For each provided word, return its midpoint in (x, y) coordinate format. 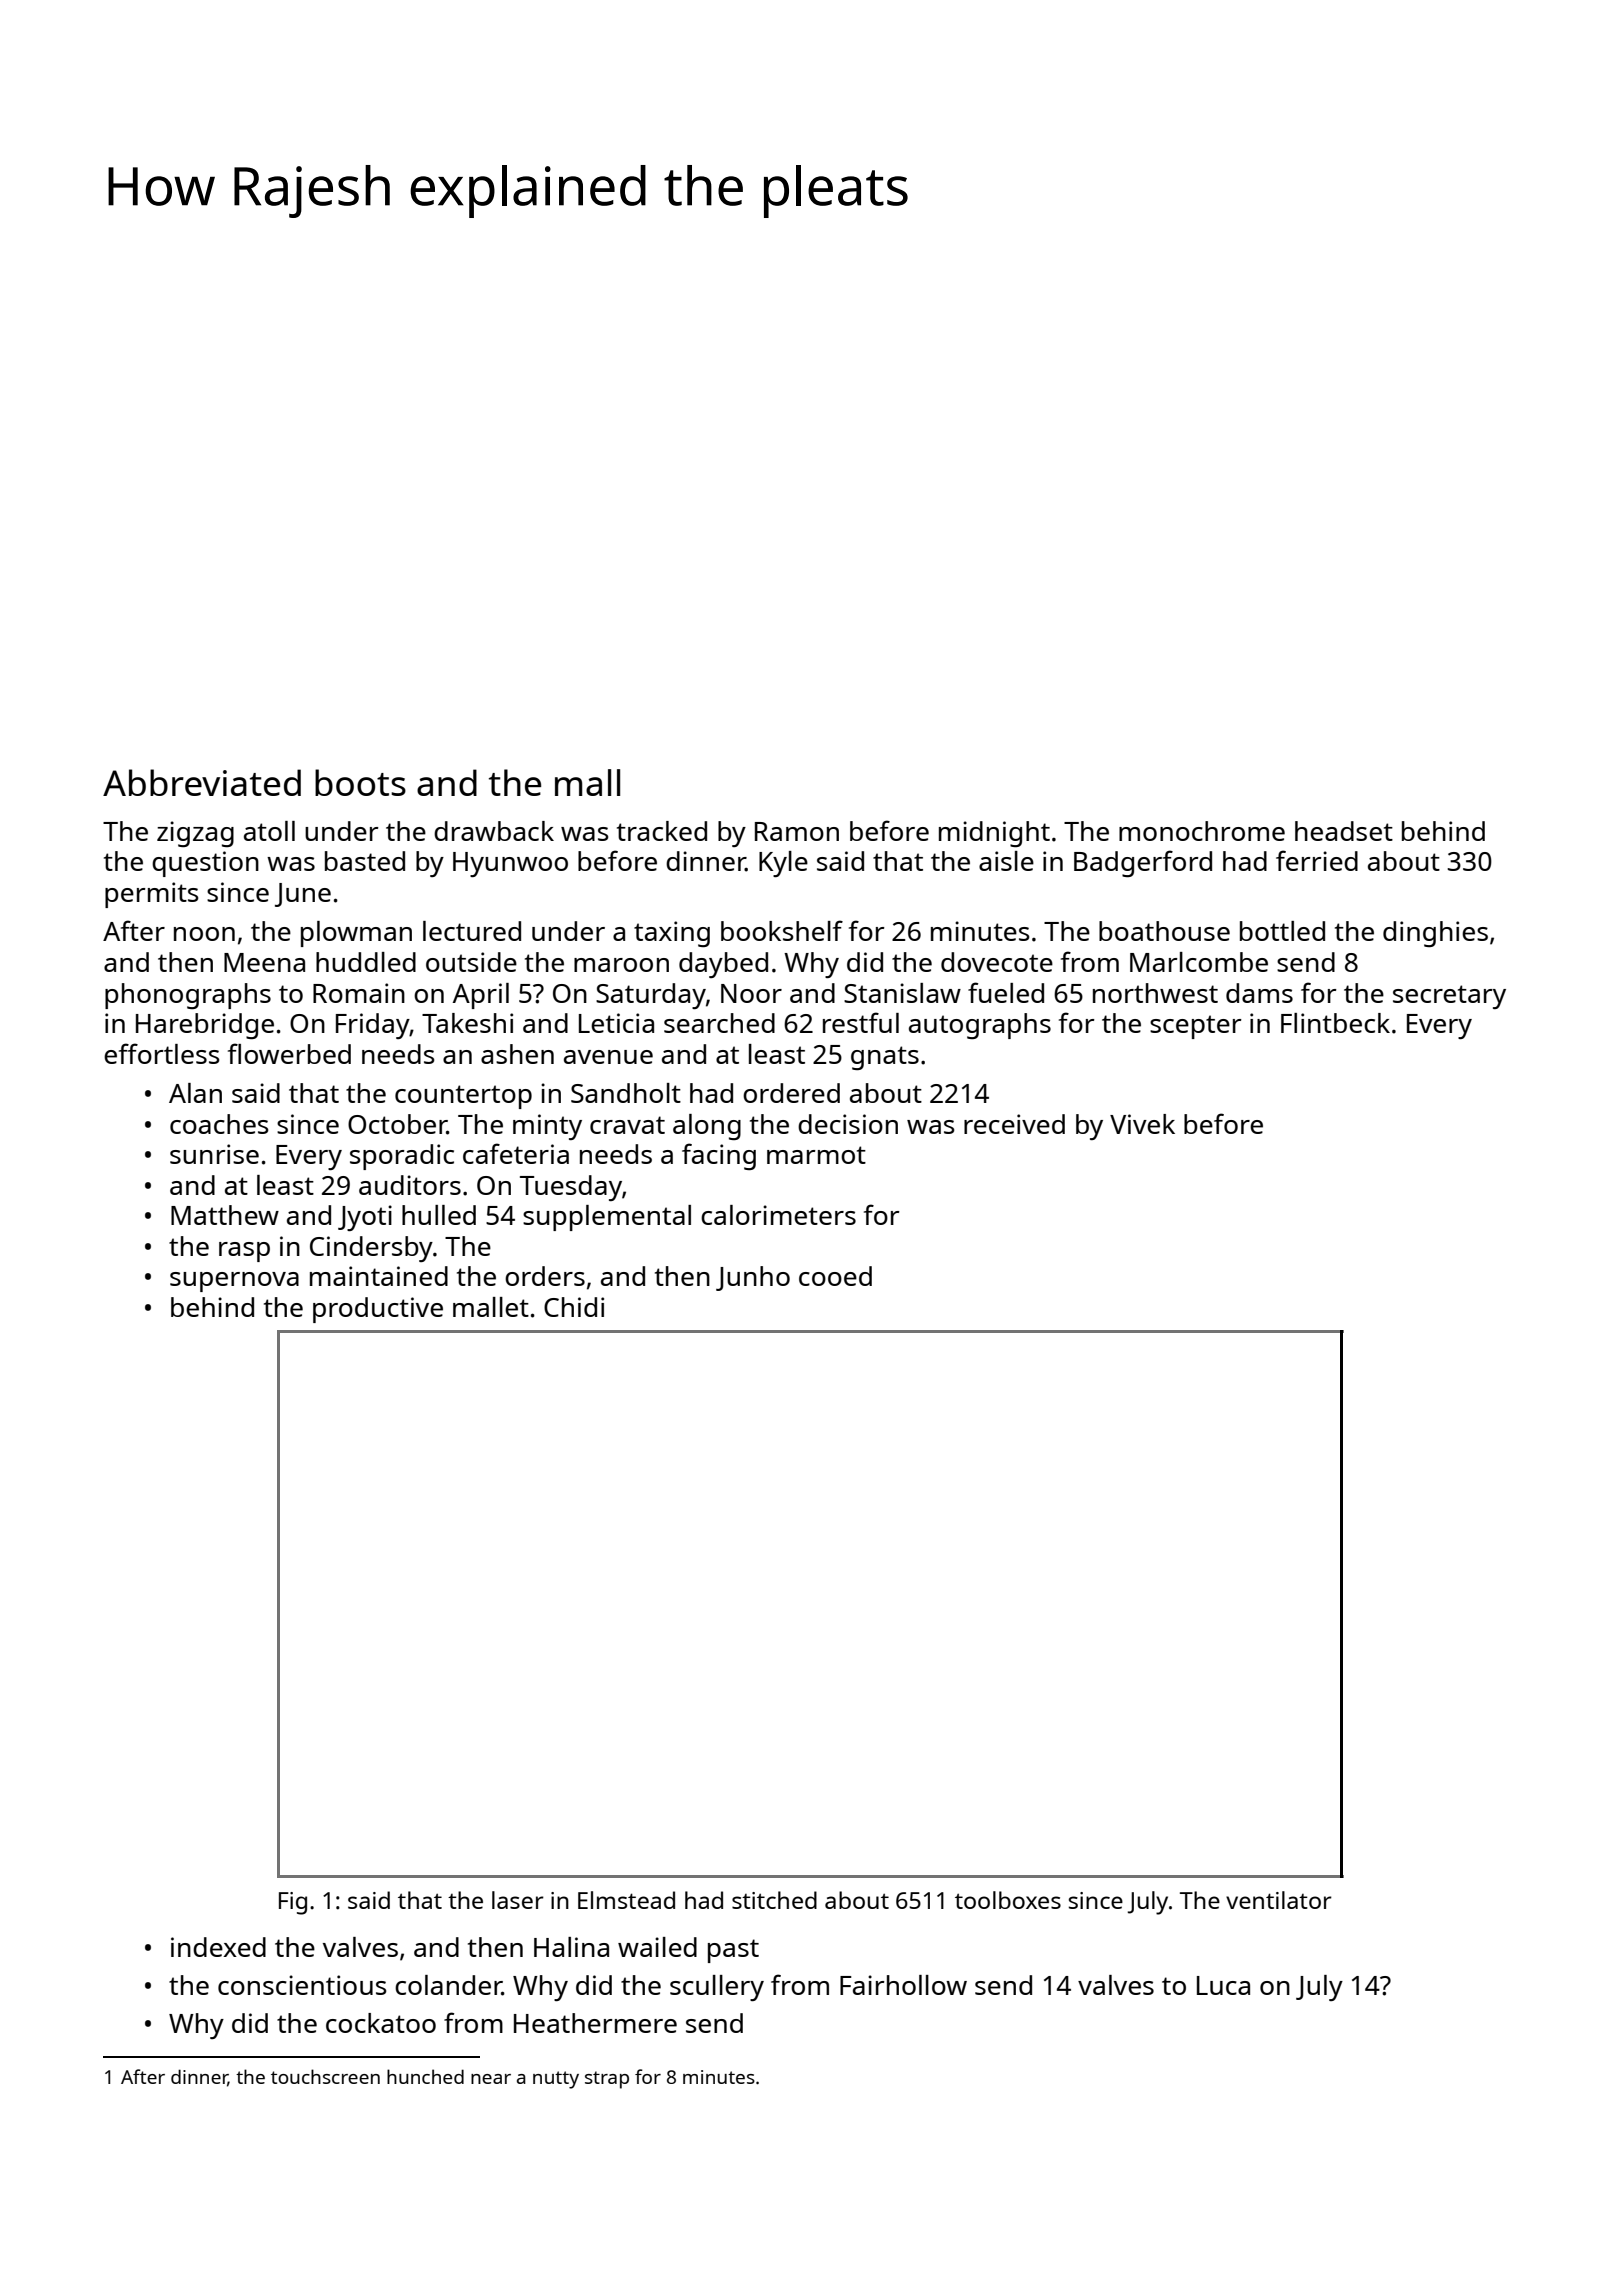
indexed (218, 1947)
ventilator (1279, 1900)
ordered (791, 1093)
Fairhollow (903, 1985)
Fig (293, 1903)
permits (151, 895)
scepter (1196, 1027)
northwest (1155, 993)
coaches (219, 1124)
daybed (723, 965)
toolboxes (1008, 1900)
